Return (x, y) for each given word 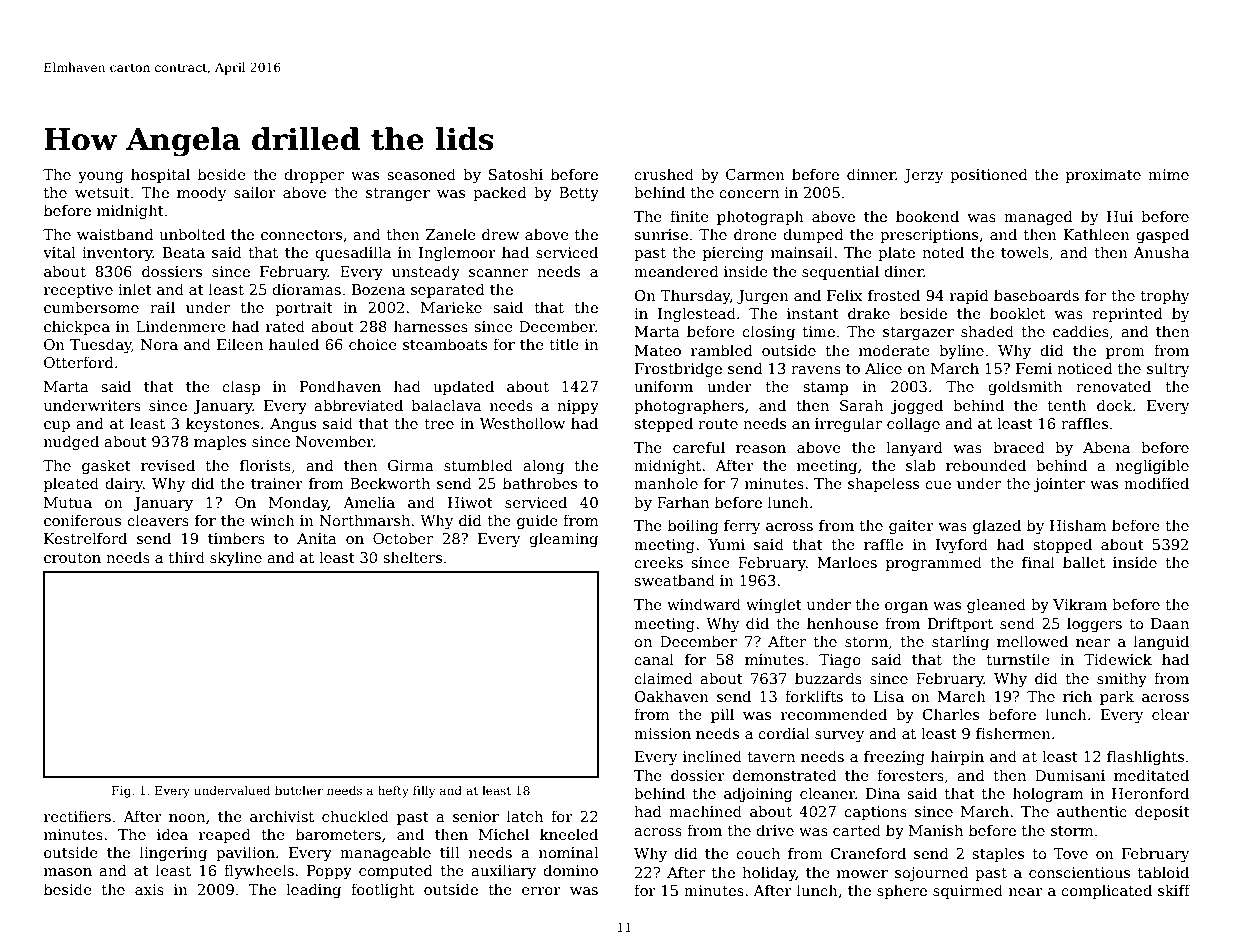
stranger (398, 194)
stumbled (478, 465)
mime (1168, 174)
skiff (1174, 890)
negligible (1152, 466)
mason (68, 872)
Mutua (68, 502)
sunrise (661, 234)
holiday (769, 873)
